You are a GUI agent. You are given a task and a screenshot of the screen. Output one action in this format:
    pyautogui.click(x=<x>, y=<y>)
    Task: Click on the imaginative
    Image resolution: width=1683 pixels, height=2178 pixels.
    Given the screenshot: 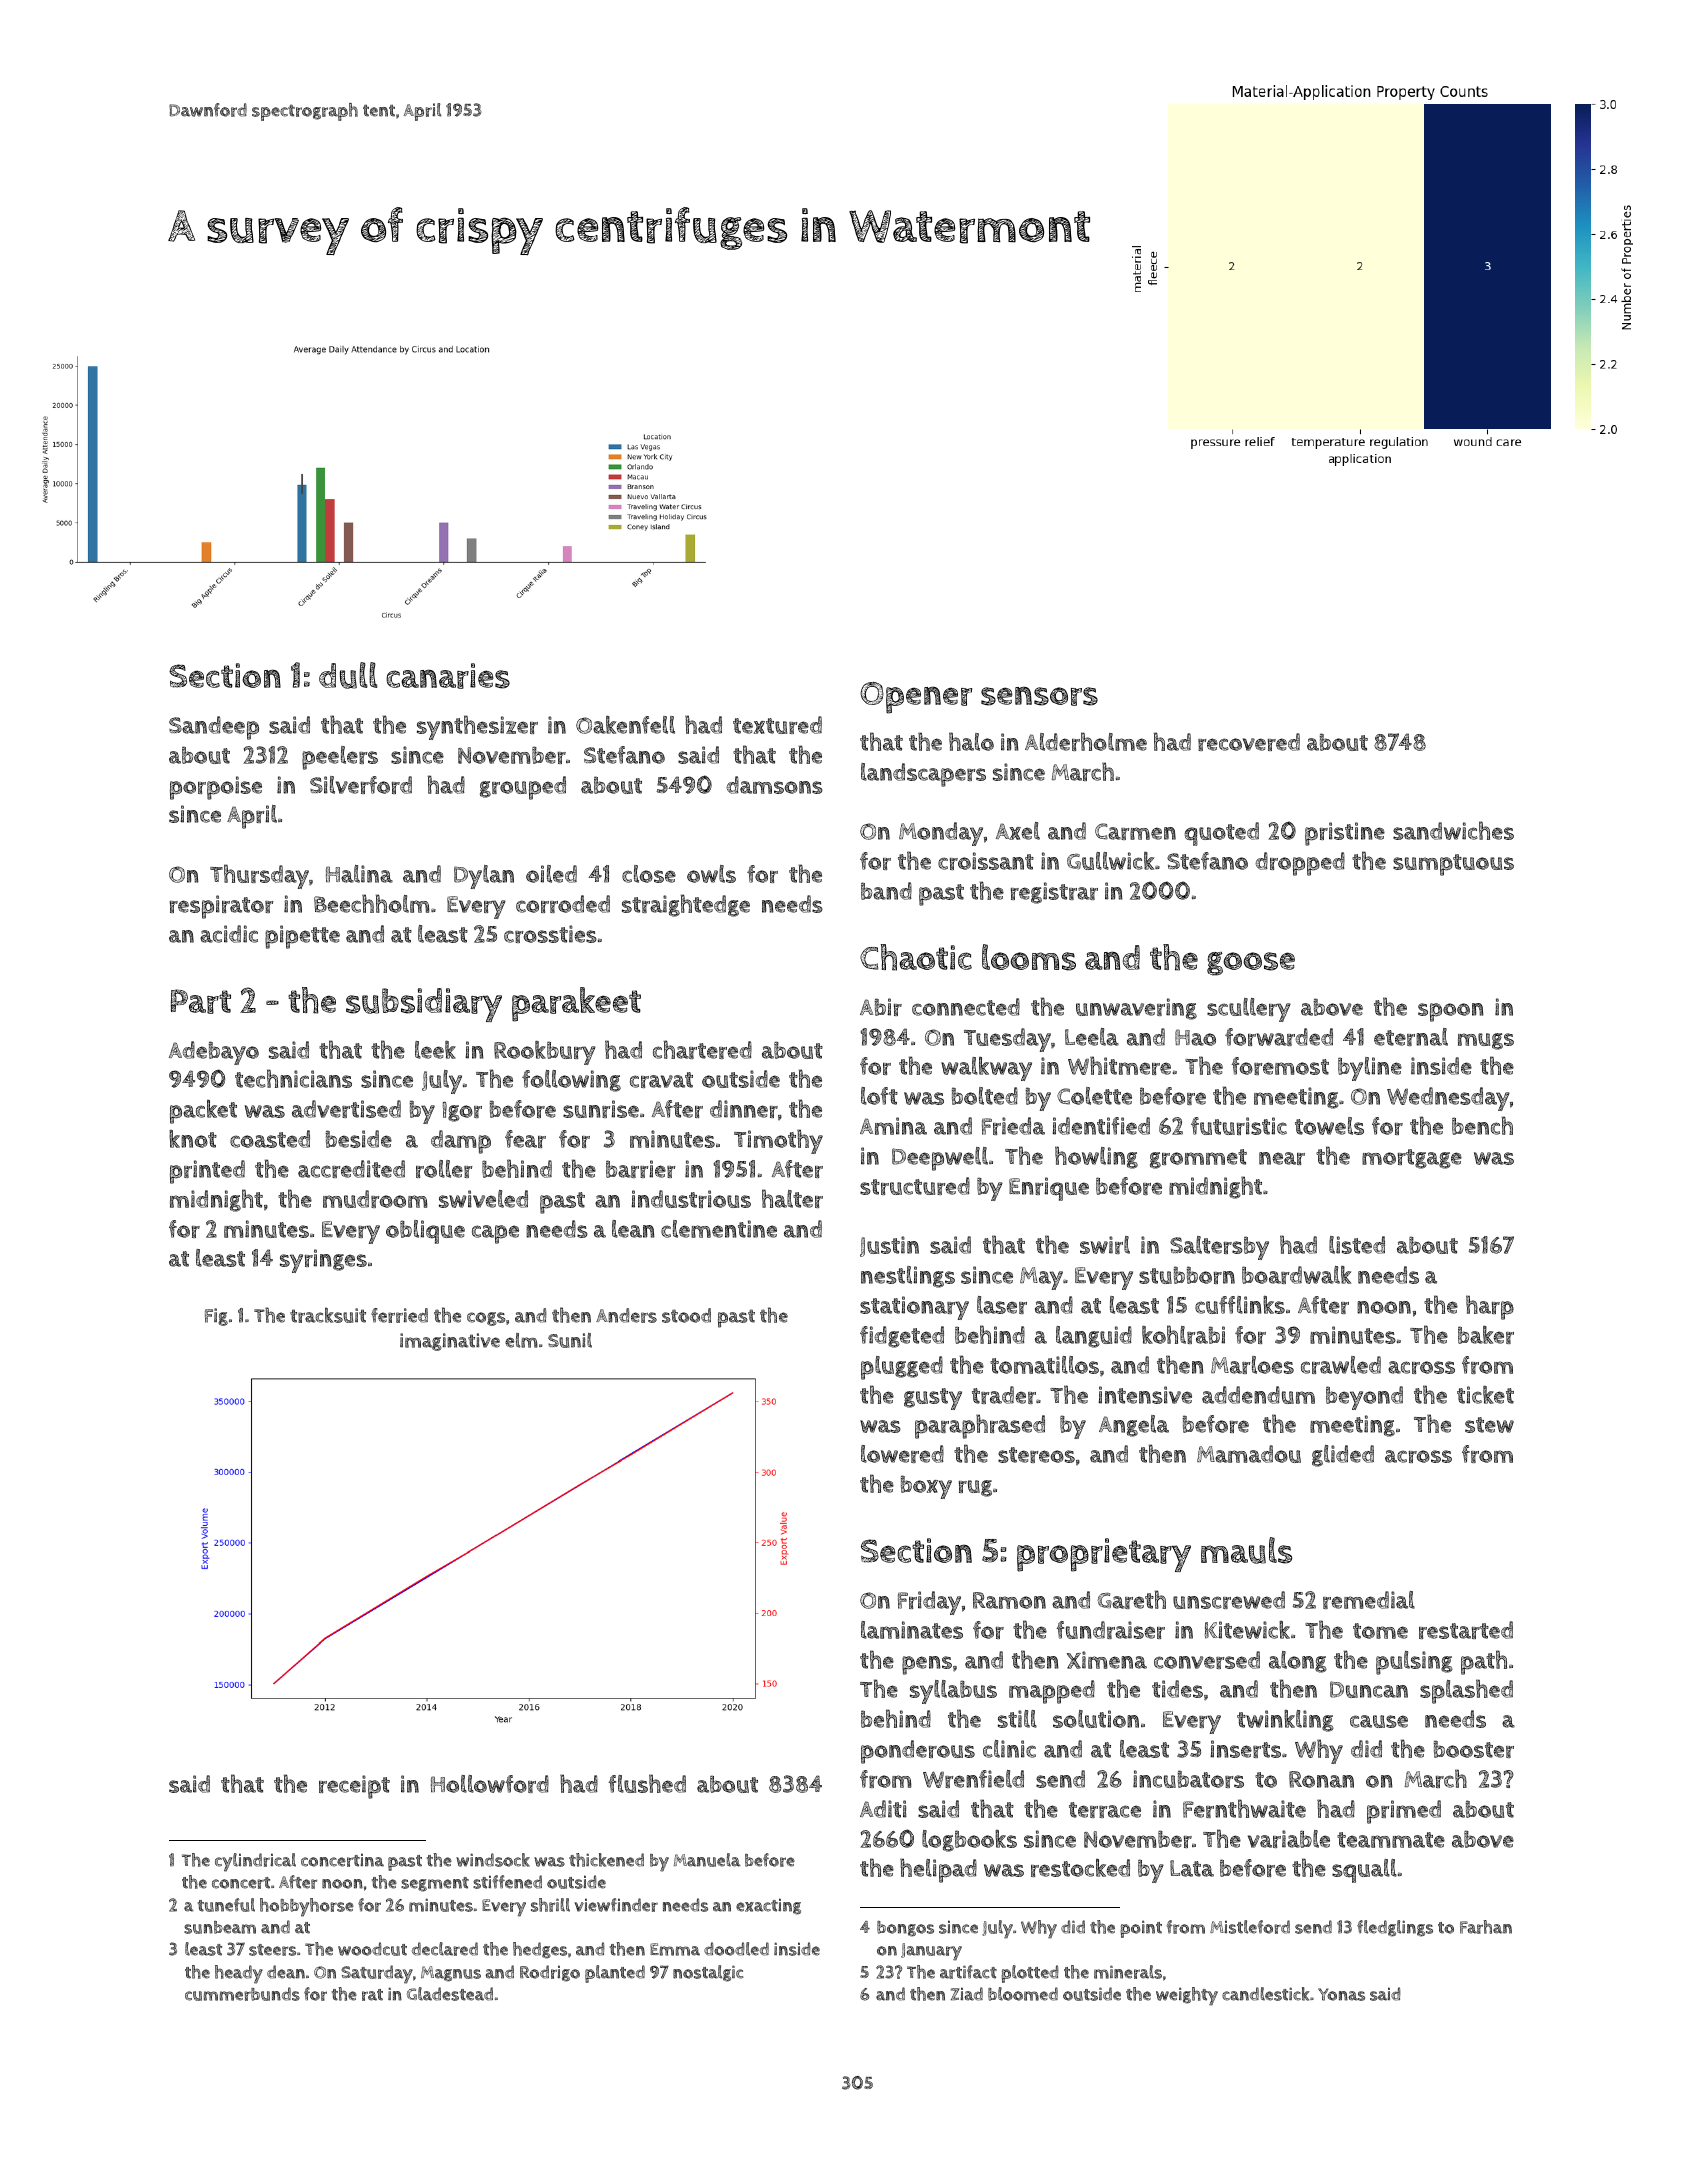 What is the action you would take?
    pyautogui.click(x=450, y=1342)
